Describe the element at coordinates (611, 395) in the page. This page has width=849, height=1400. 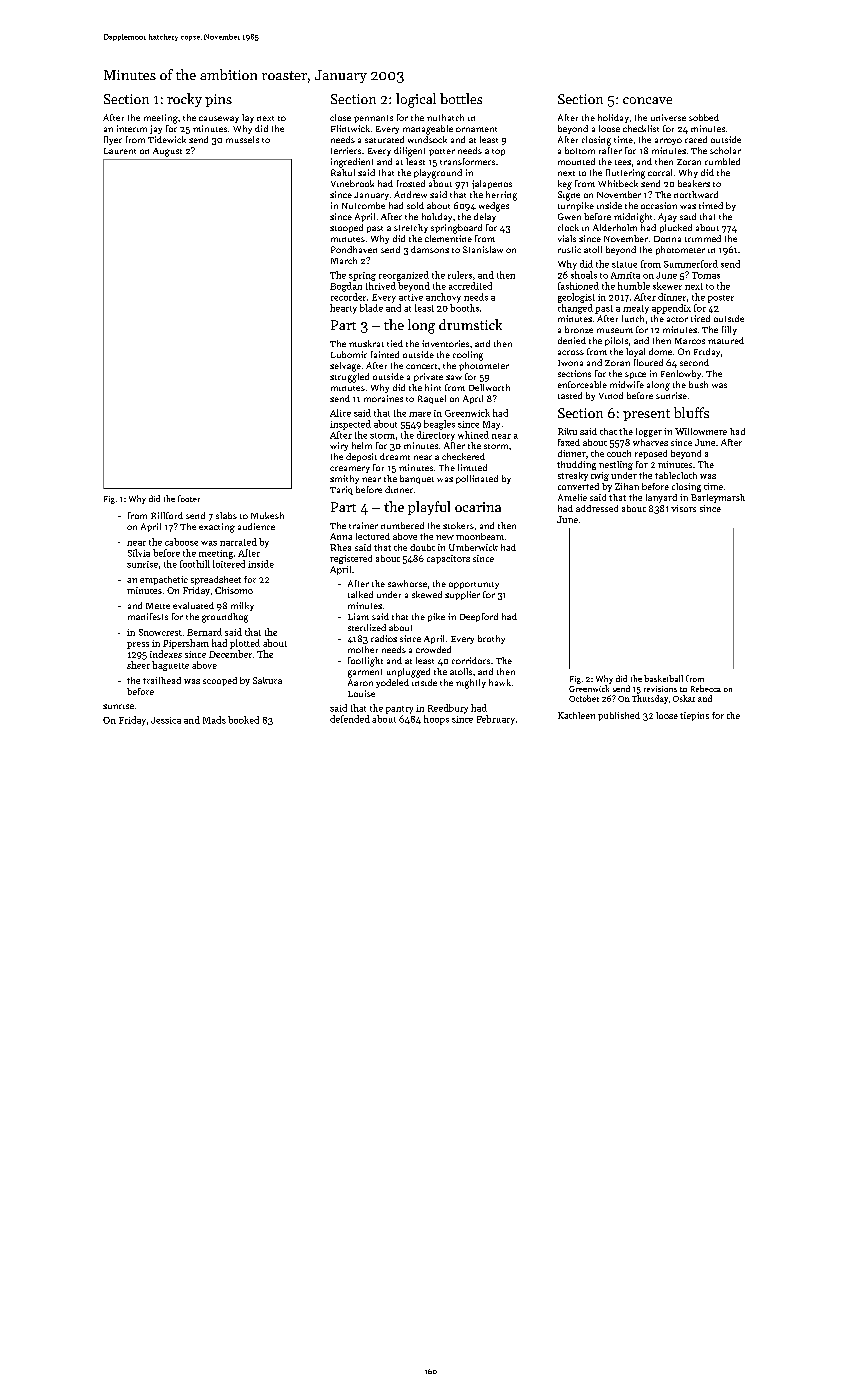
I see `Vinod` at that location.
